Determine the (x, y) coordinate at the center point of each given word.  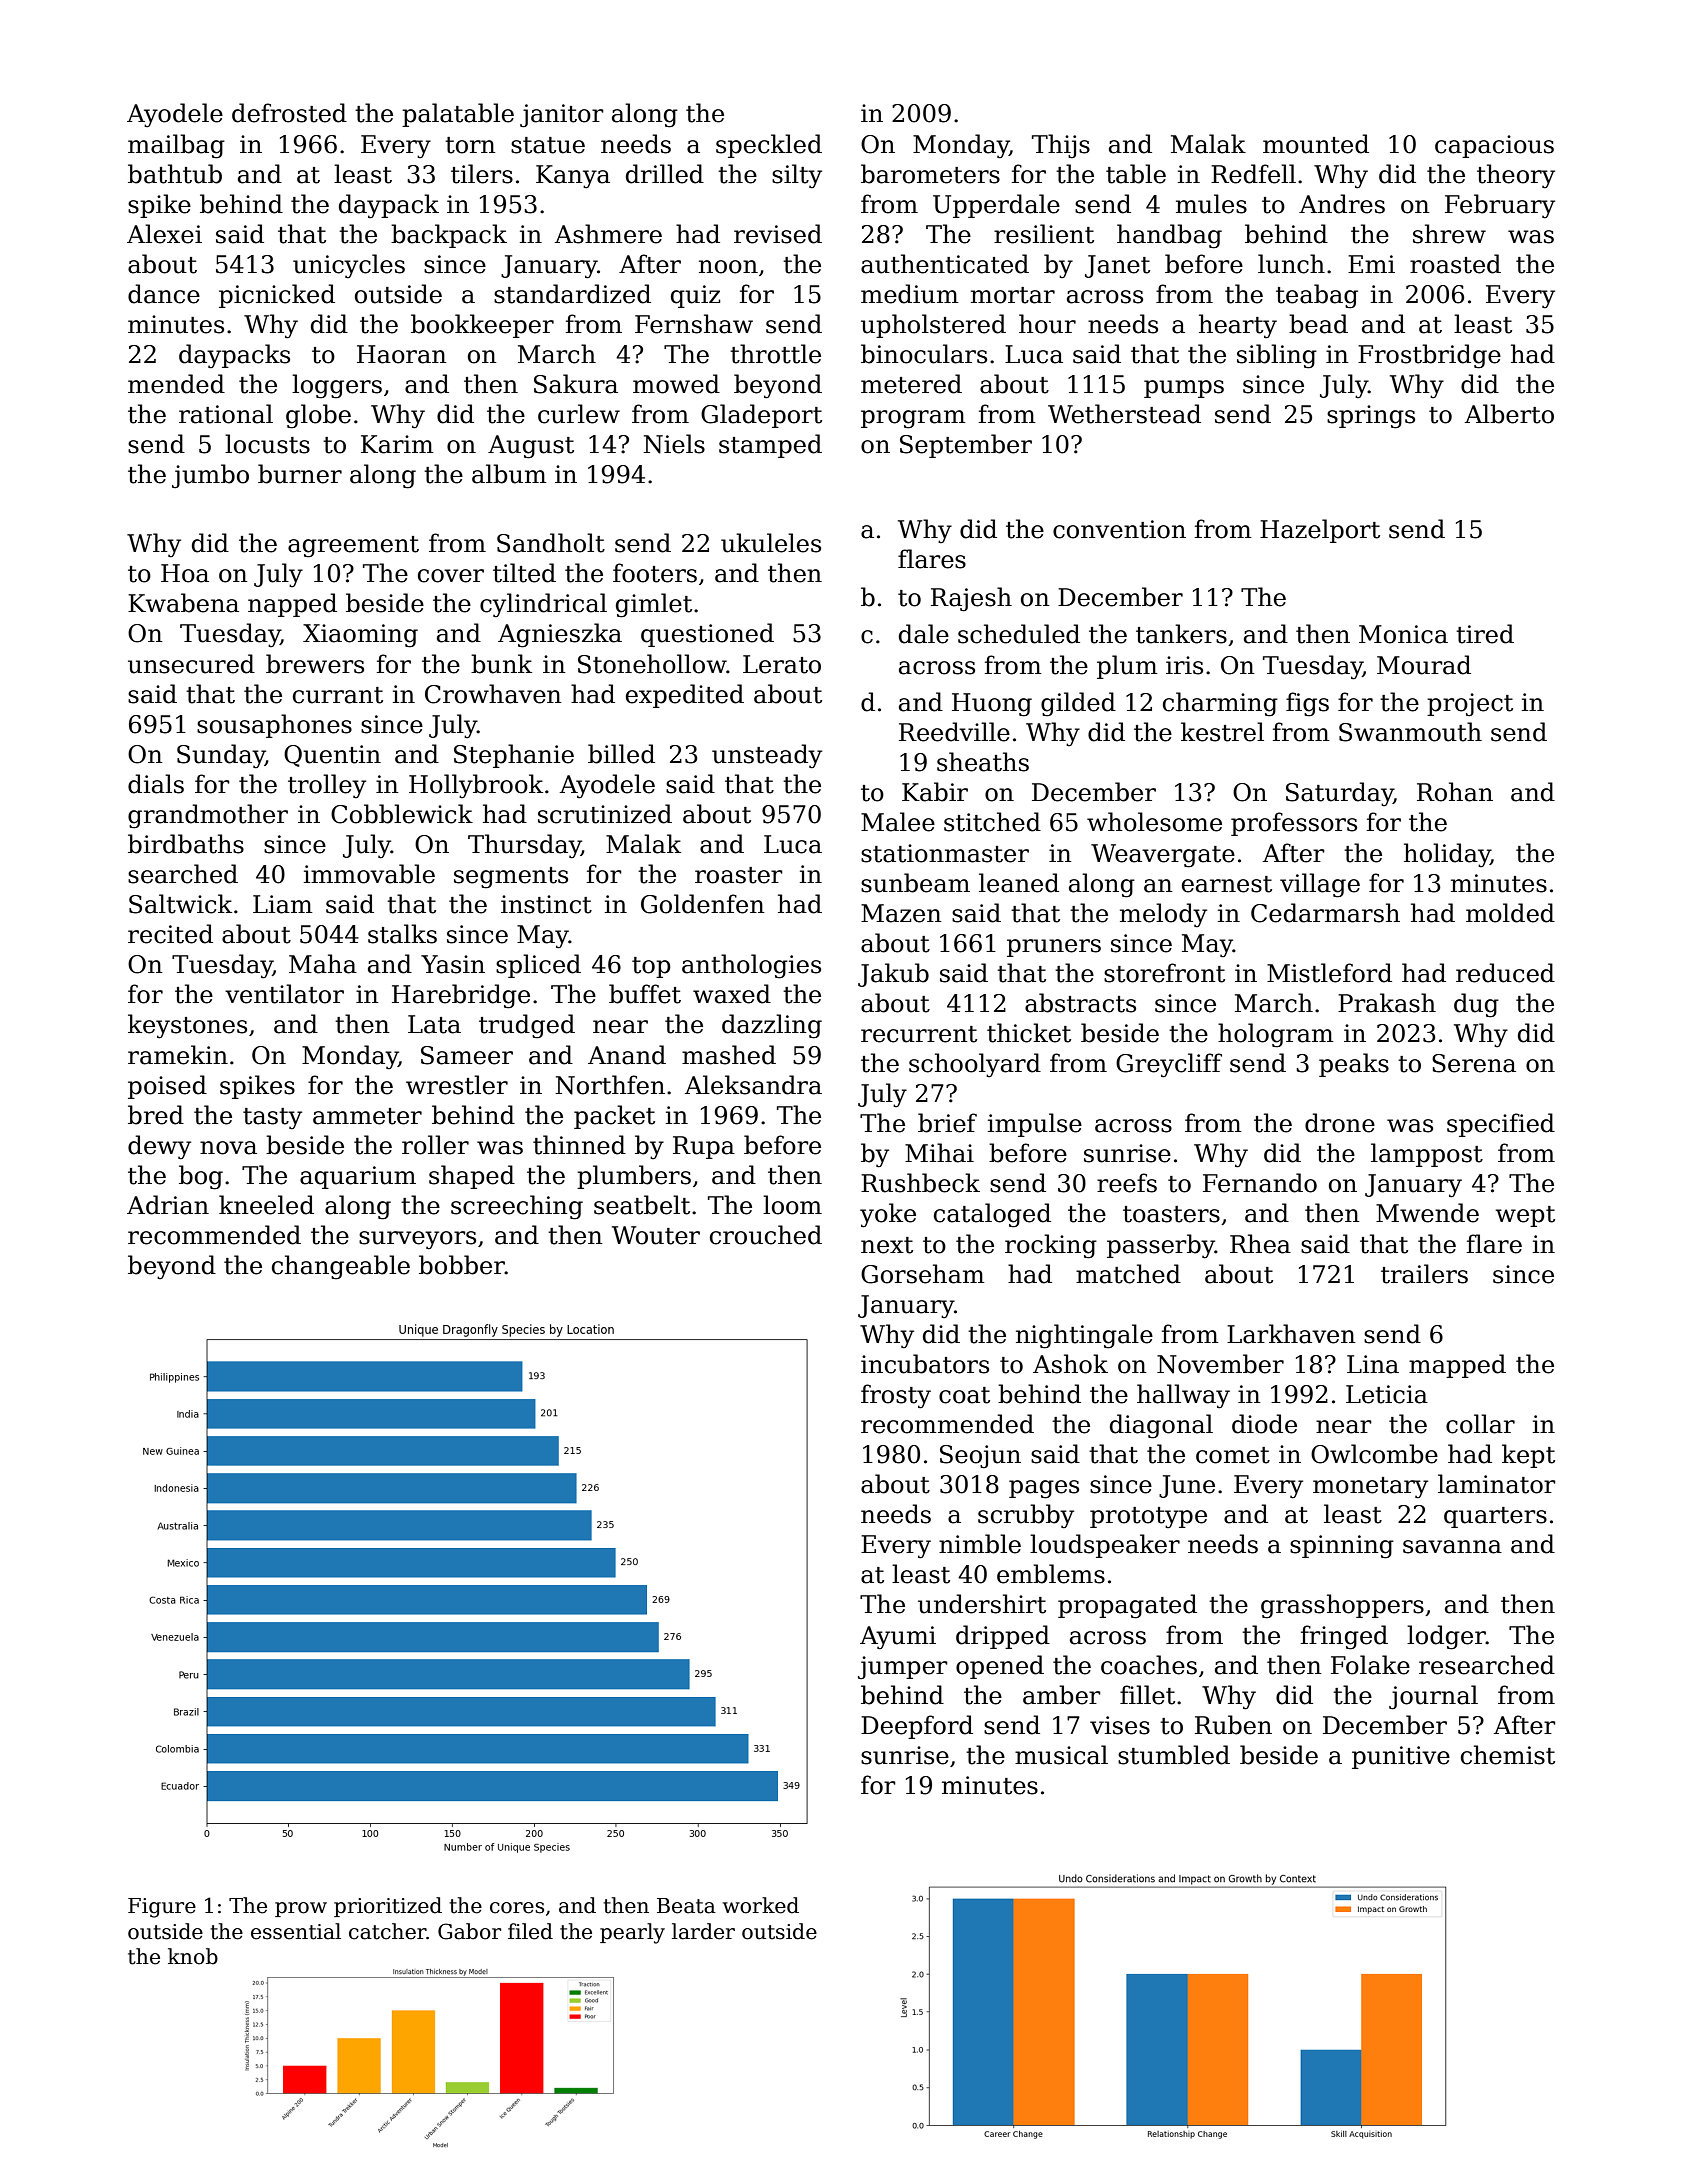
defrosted (289, 113)
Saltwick (180, 904)
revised (778, 234)
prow (301, 1909)
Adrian (168, 1205)
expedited (685, 696)
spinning (1342, 1547)
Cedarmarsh (1325, 913)
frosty (896, 1396)
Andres (1342, 204)
